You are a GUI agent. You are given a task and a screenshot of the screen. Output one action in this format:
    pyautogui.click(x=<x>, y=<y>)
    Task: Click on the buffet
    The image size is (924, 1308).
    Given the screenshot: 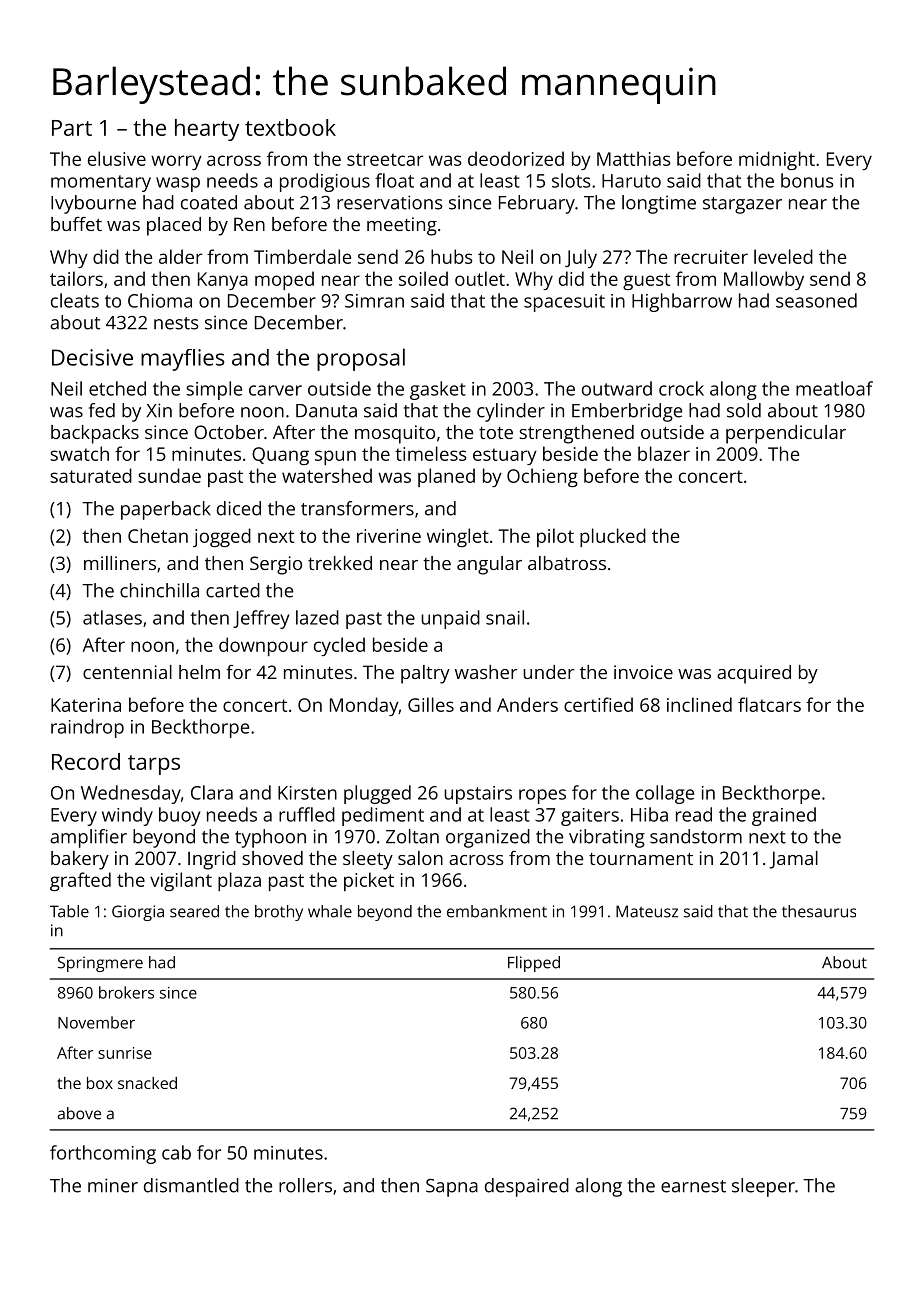 What is the action you would take?
    pyautogui.click(x=76, y=224)
